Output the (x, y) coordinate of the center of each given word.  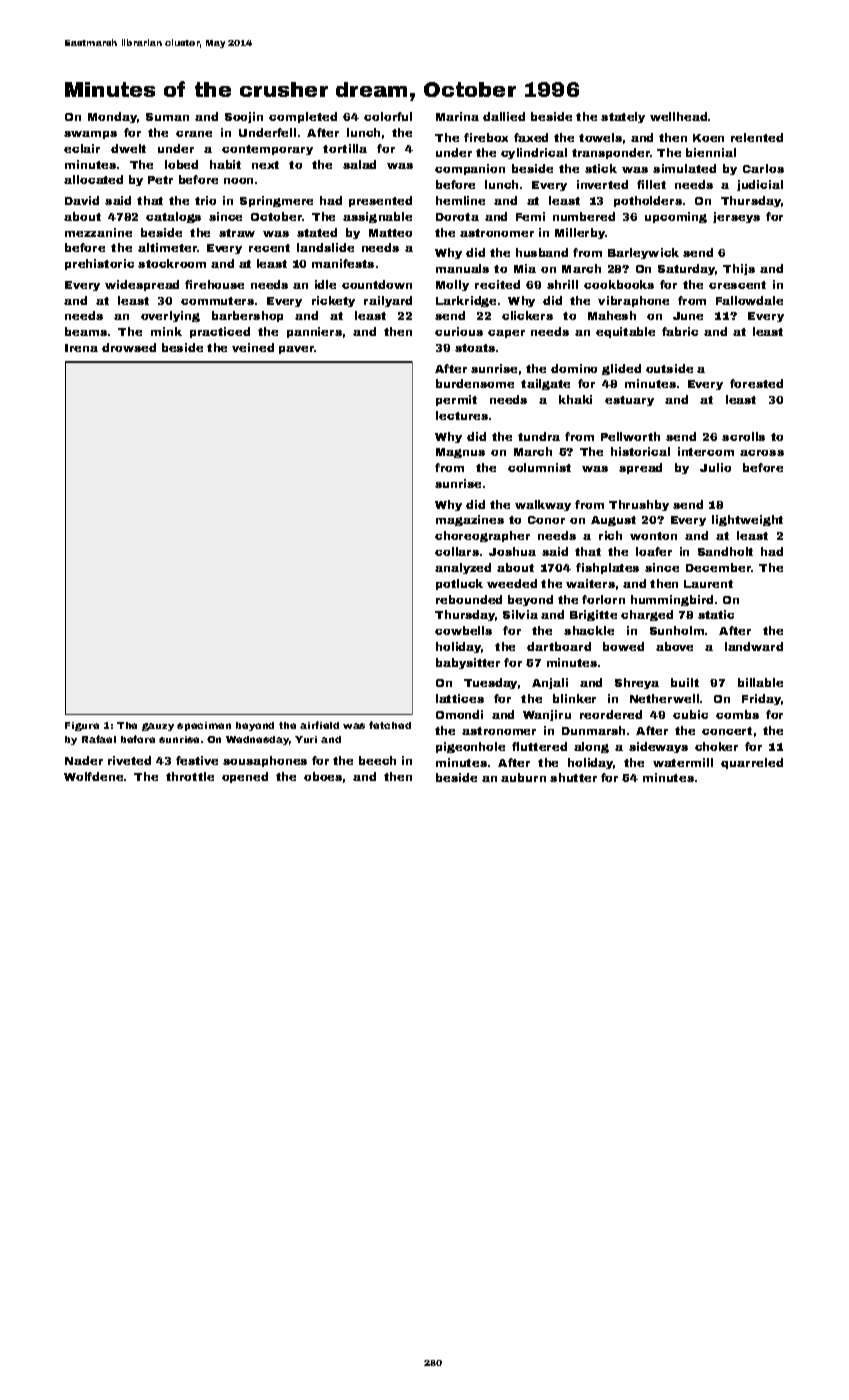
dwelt (128, 148)
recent (269, 248)
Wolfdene (93, 776)
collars (457, 551)
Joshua (512, 551)
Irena (81, 348)
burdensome (475, 383)
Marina (457, 116)
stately (623, 117)
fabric (680, 331)
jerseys (736, 217)
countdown (377, 284)
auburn (523, 777)
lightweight (747, 520)
